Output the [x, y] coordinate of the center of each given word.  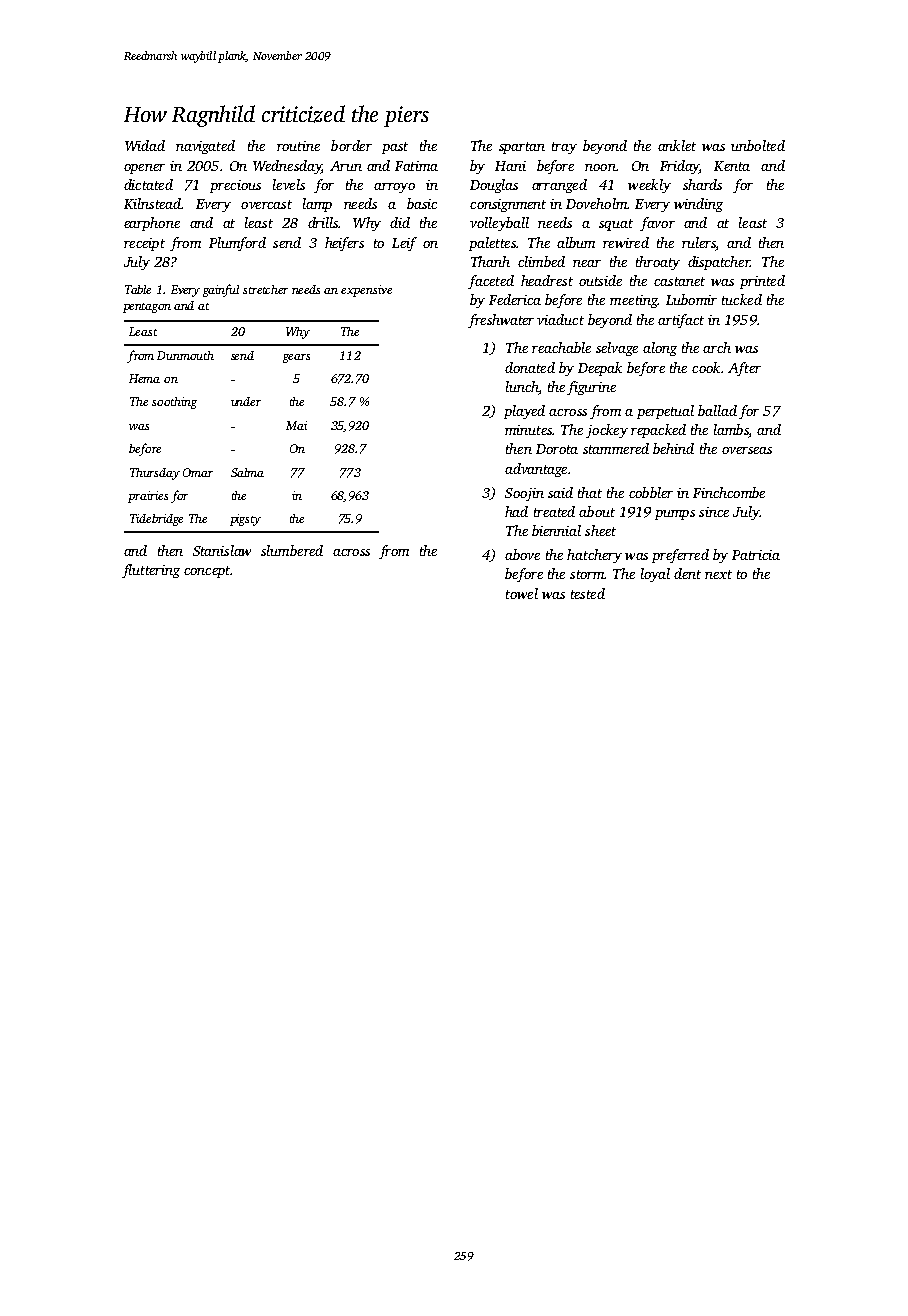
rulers [699, 242]
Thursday [155, 474]
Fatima [416, 166]
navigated [205, 147]
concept [207, 572]
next [718, 574]
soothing [174, 403]
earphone [152, 224]
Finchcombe [729, 492]
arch [717, 347]
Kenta [732, 166]
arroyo [394, 188]
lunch [522, 386]
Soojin [524, 494]
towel [522, 593]
